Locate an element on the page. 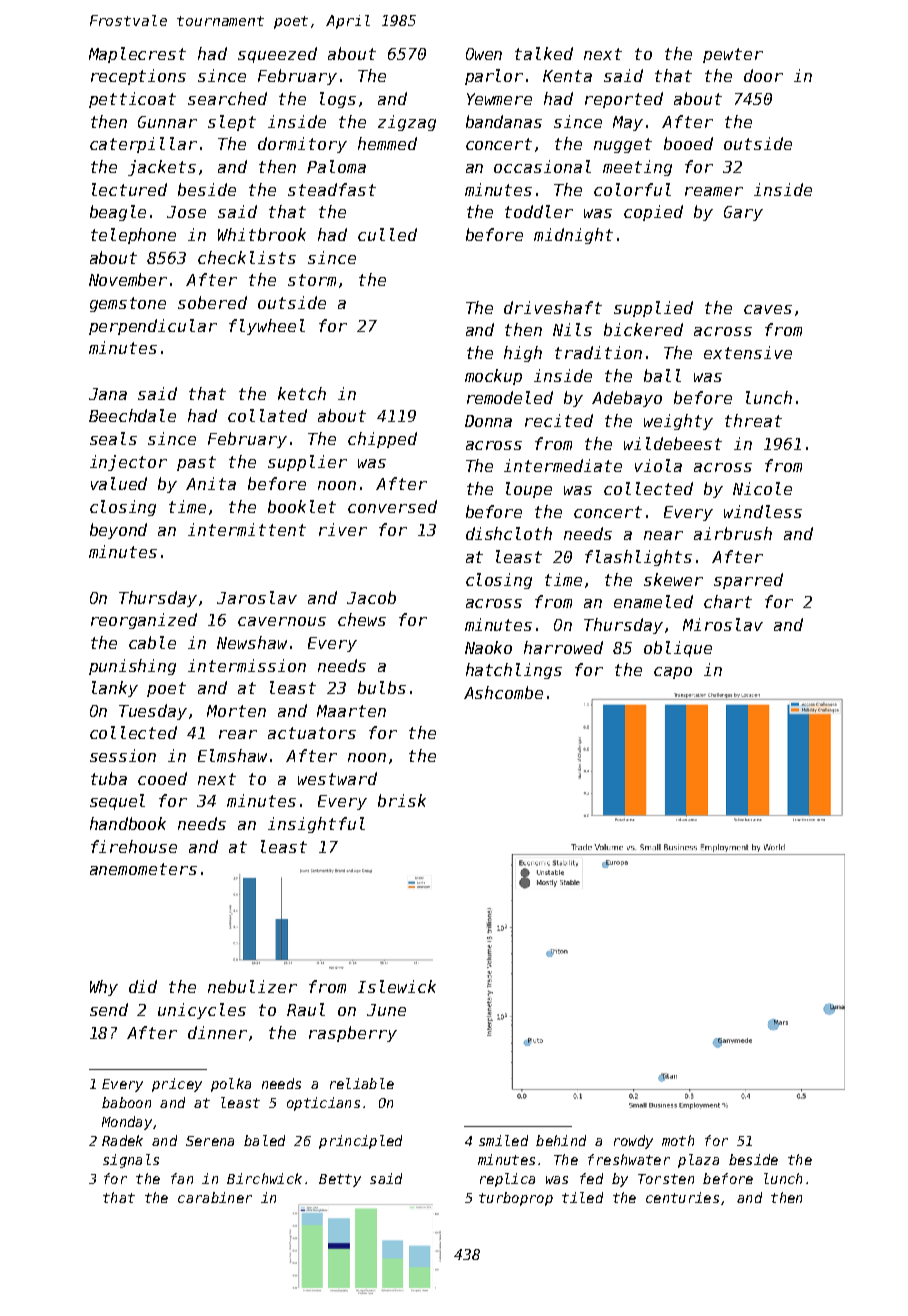 The height and width of the page is (1316, 908). flywheel is located at coordinates (267, 327).
